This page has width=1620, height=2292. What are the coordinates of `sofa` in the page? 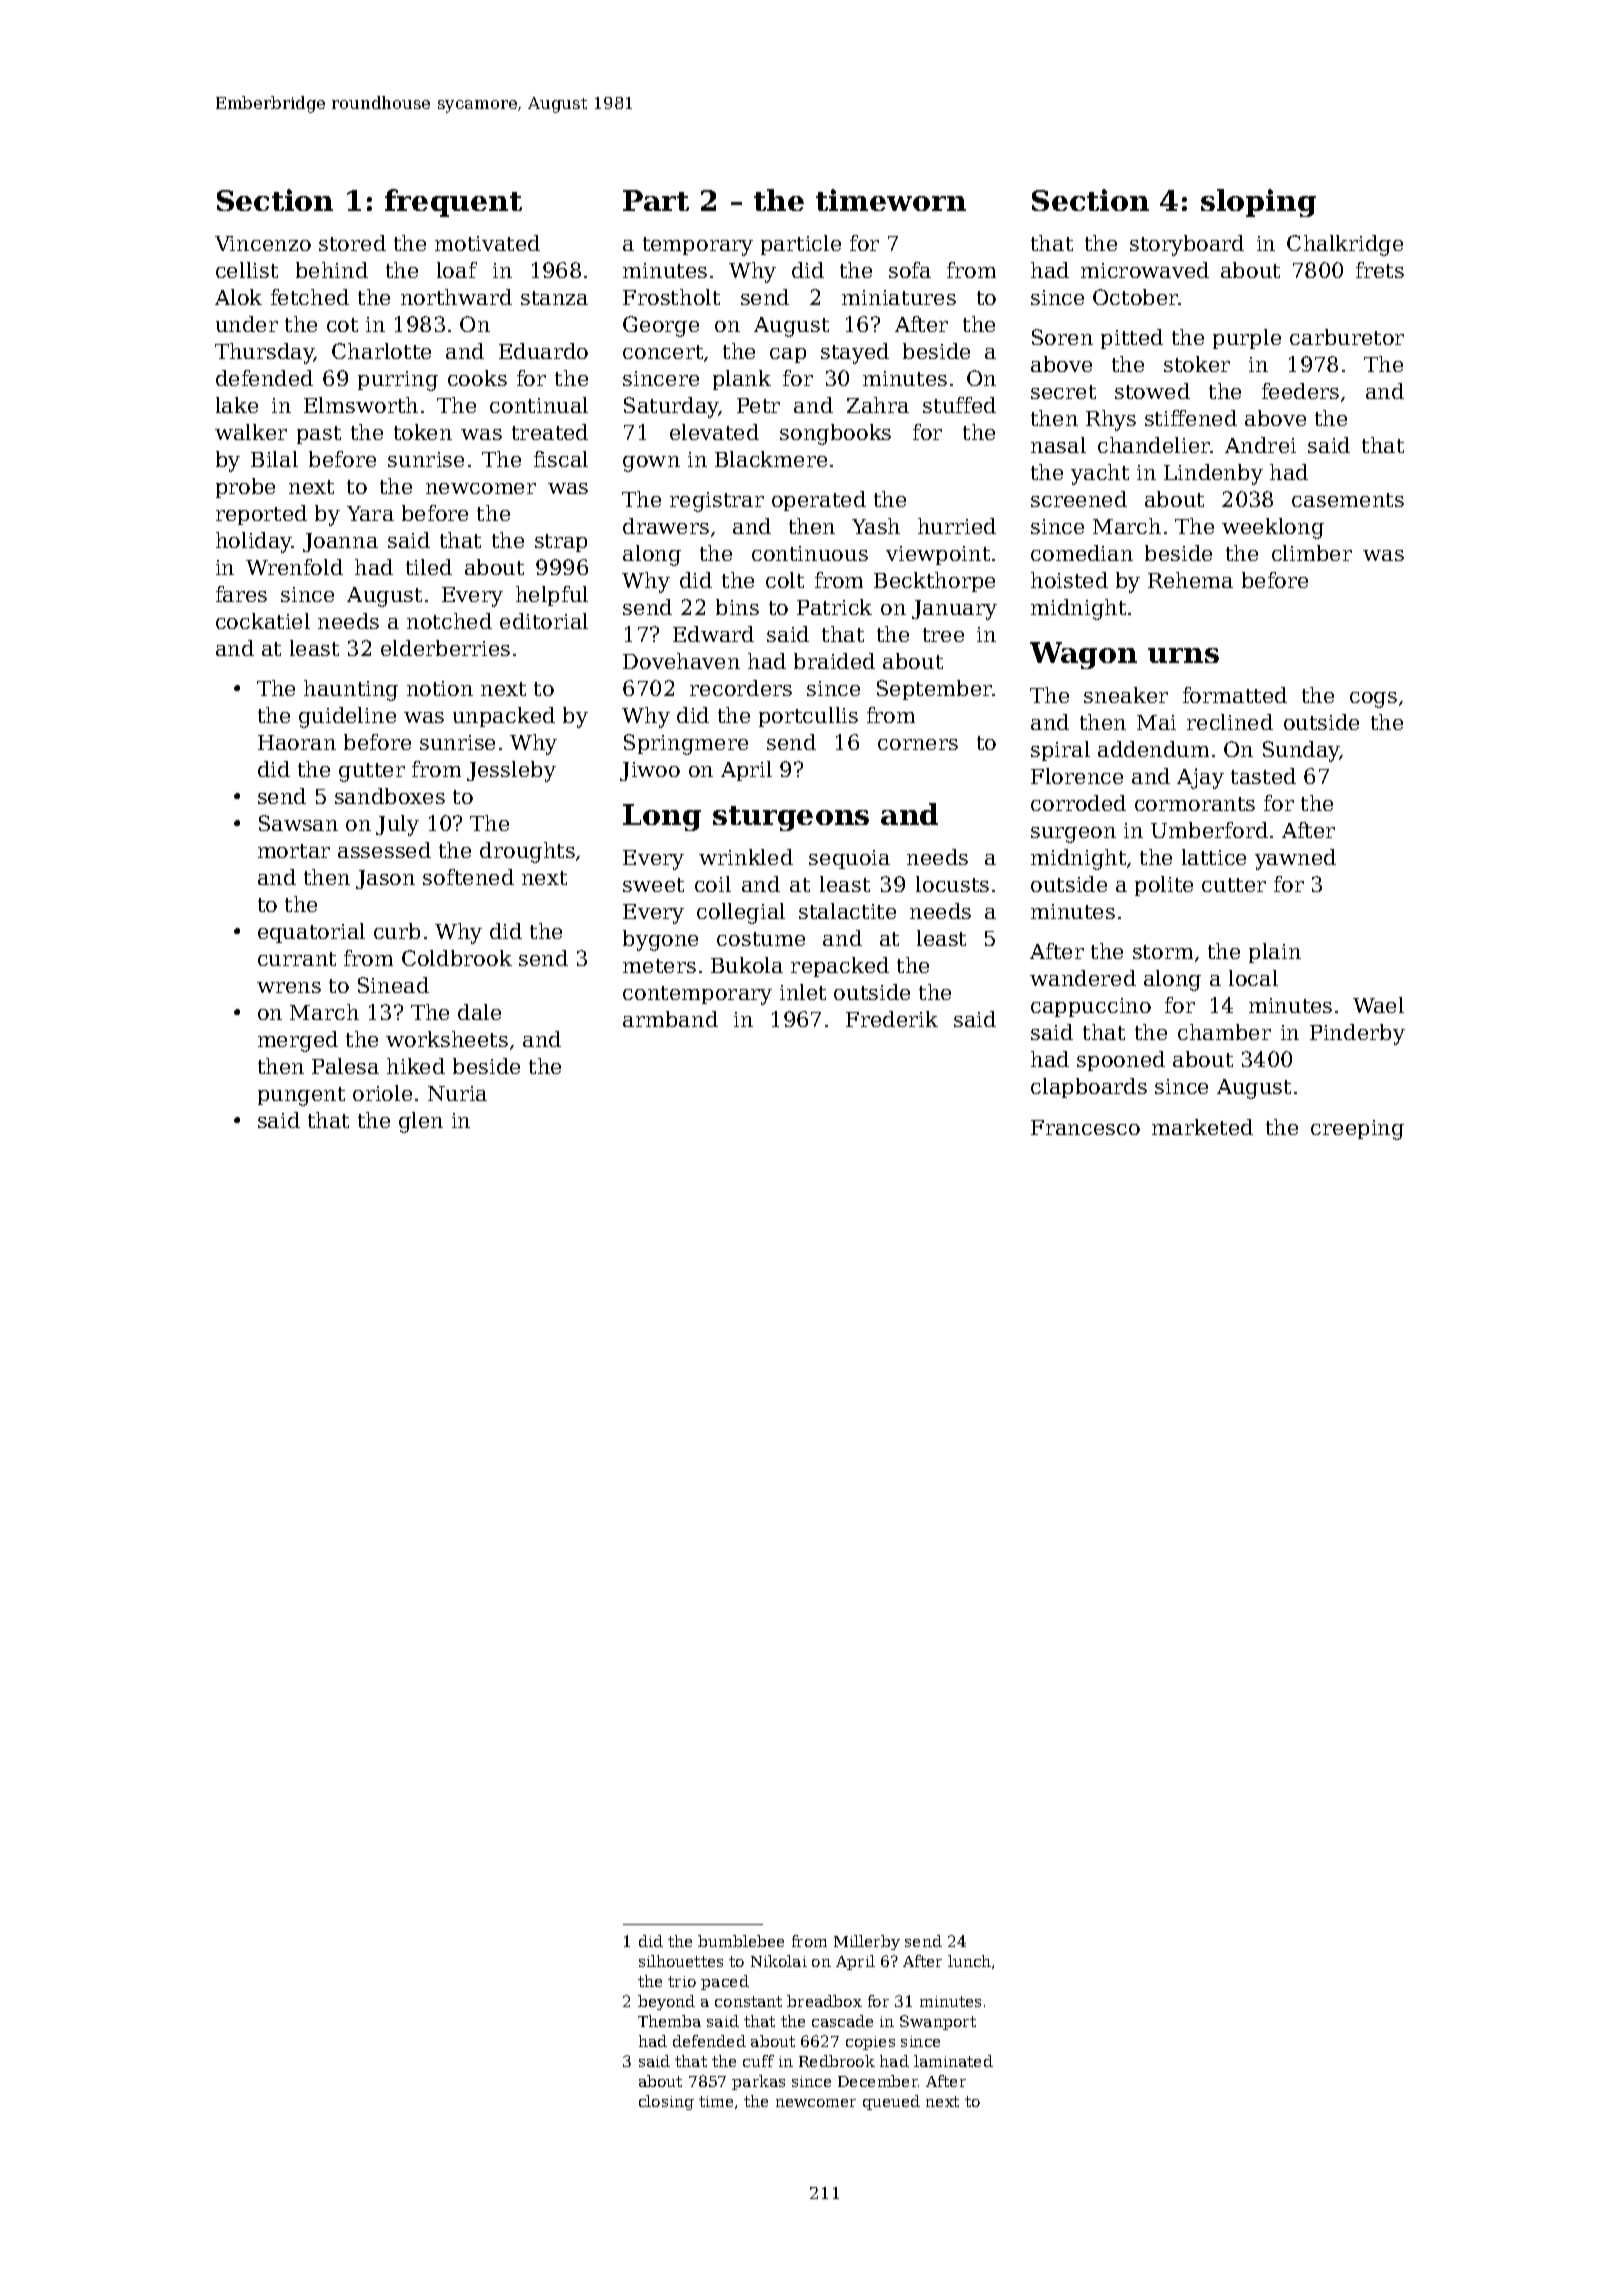 It's located at (910, 270).
